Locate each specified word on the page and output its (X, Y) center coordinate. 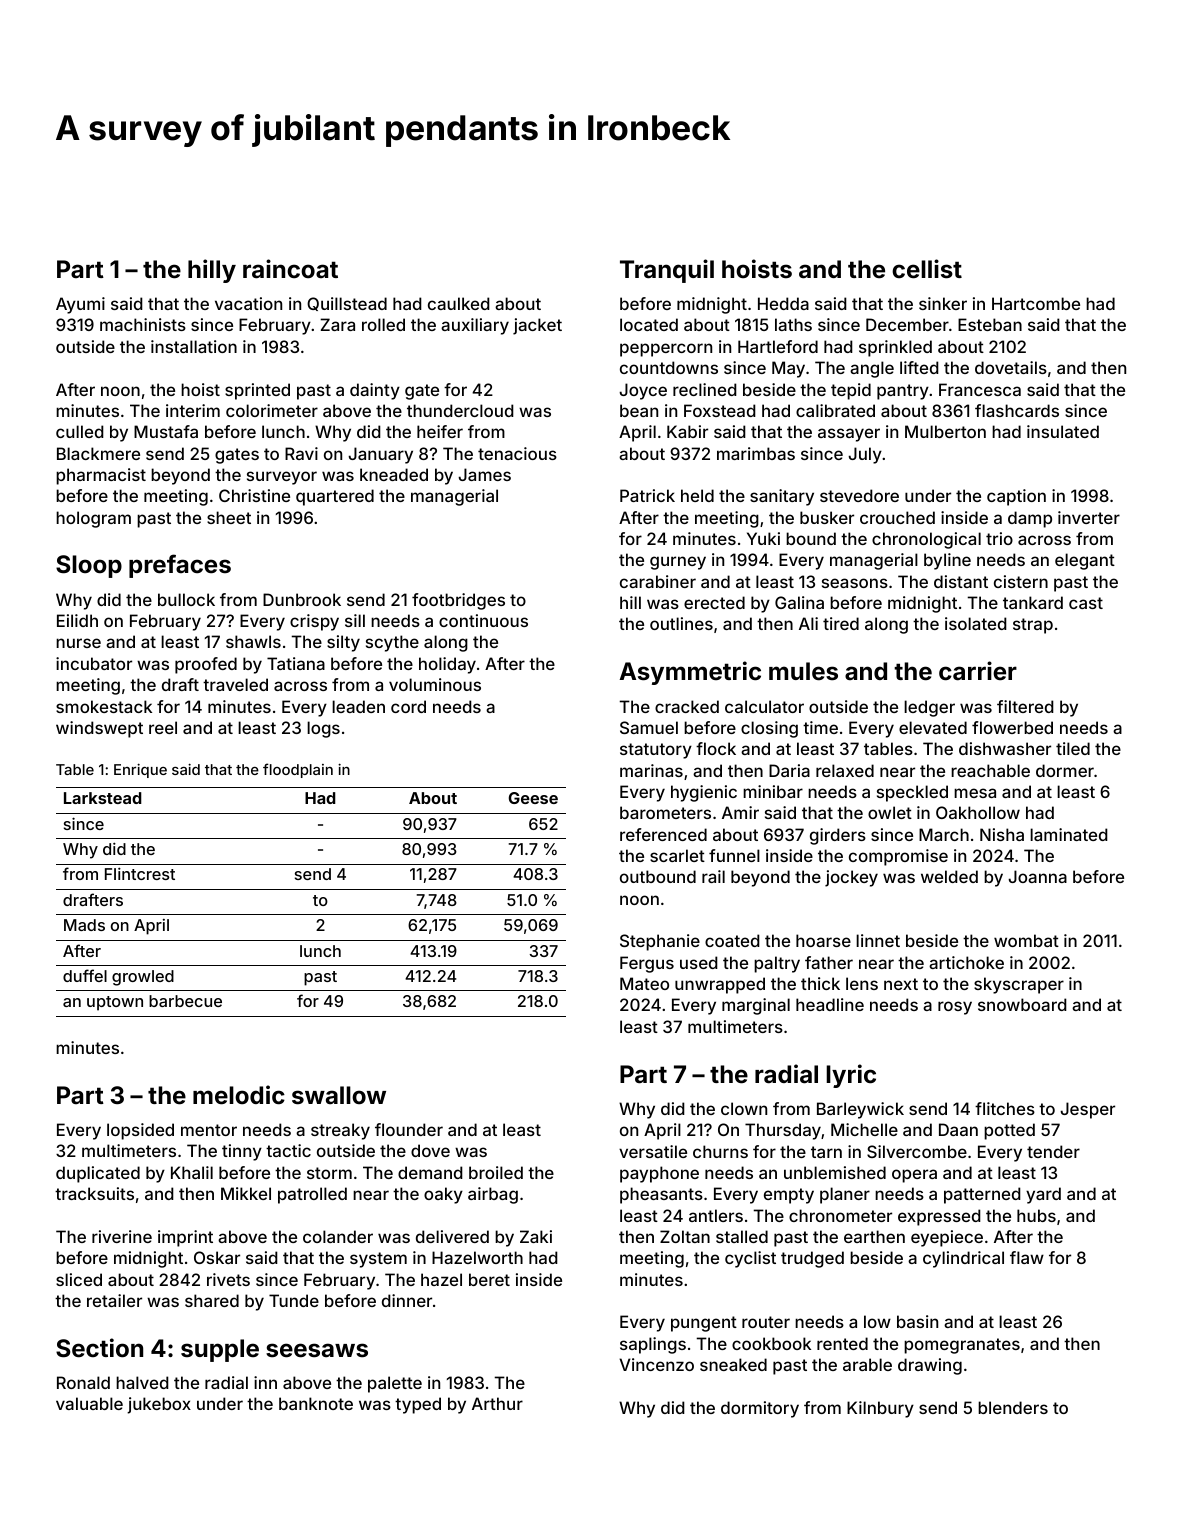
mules (803, 671)
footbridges (458, 601)
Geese (533, 798)
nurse (78, 643)
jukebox (159, 1405)
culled (80, 431)
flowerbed (1012, 727)
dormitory (760, 1409)
